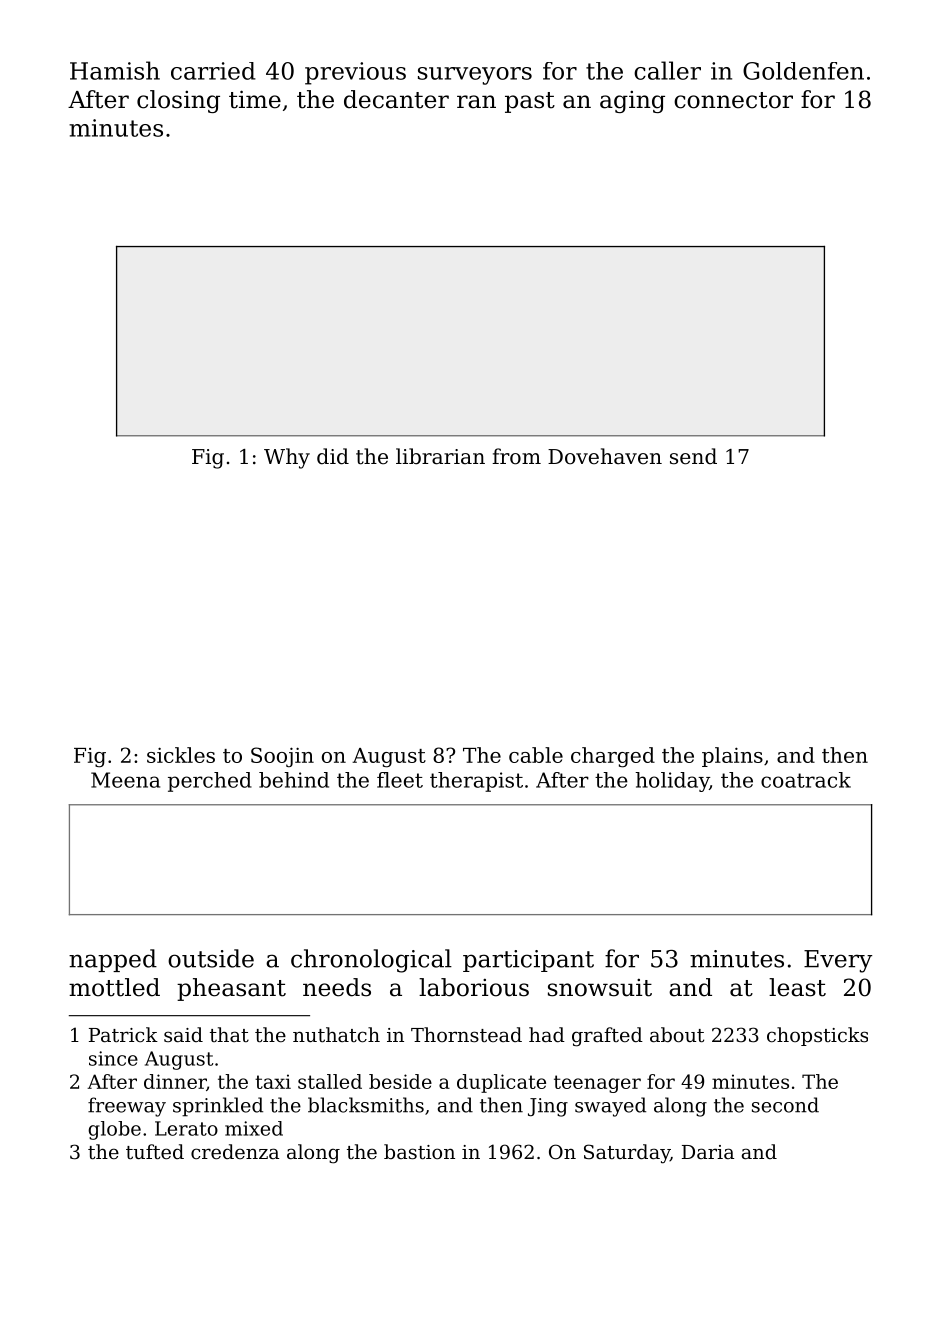 This document has width=941, height=1336. I want to click on Dovehaven, so click(605, 456).
